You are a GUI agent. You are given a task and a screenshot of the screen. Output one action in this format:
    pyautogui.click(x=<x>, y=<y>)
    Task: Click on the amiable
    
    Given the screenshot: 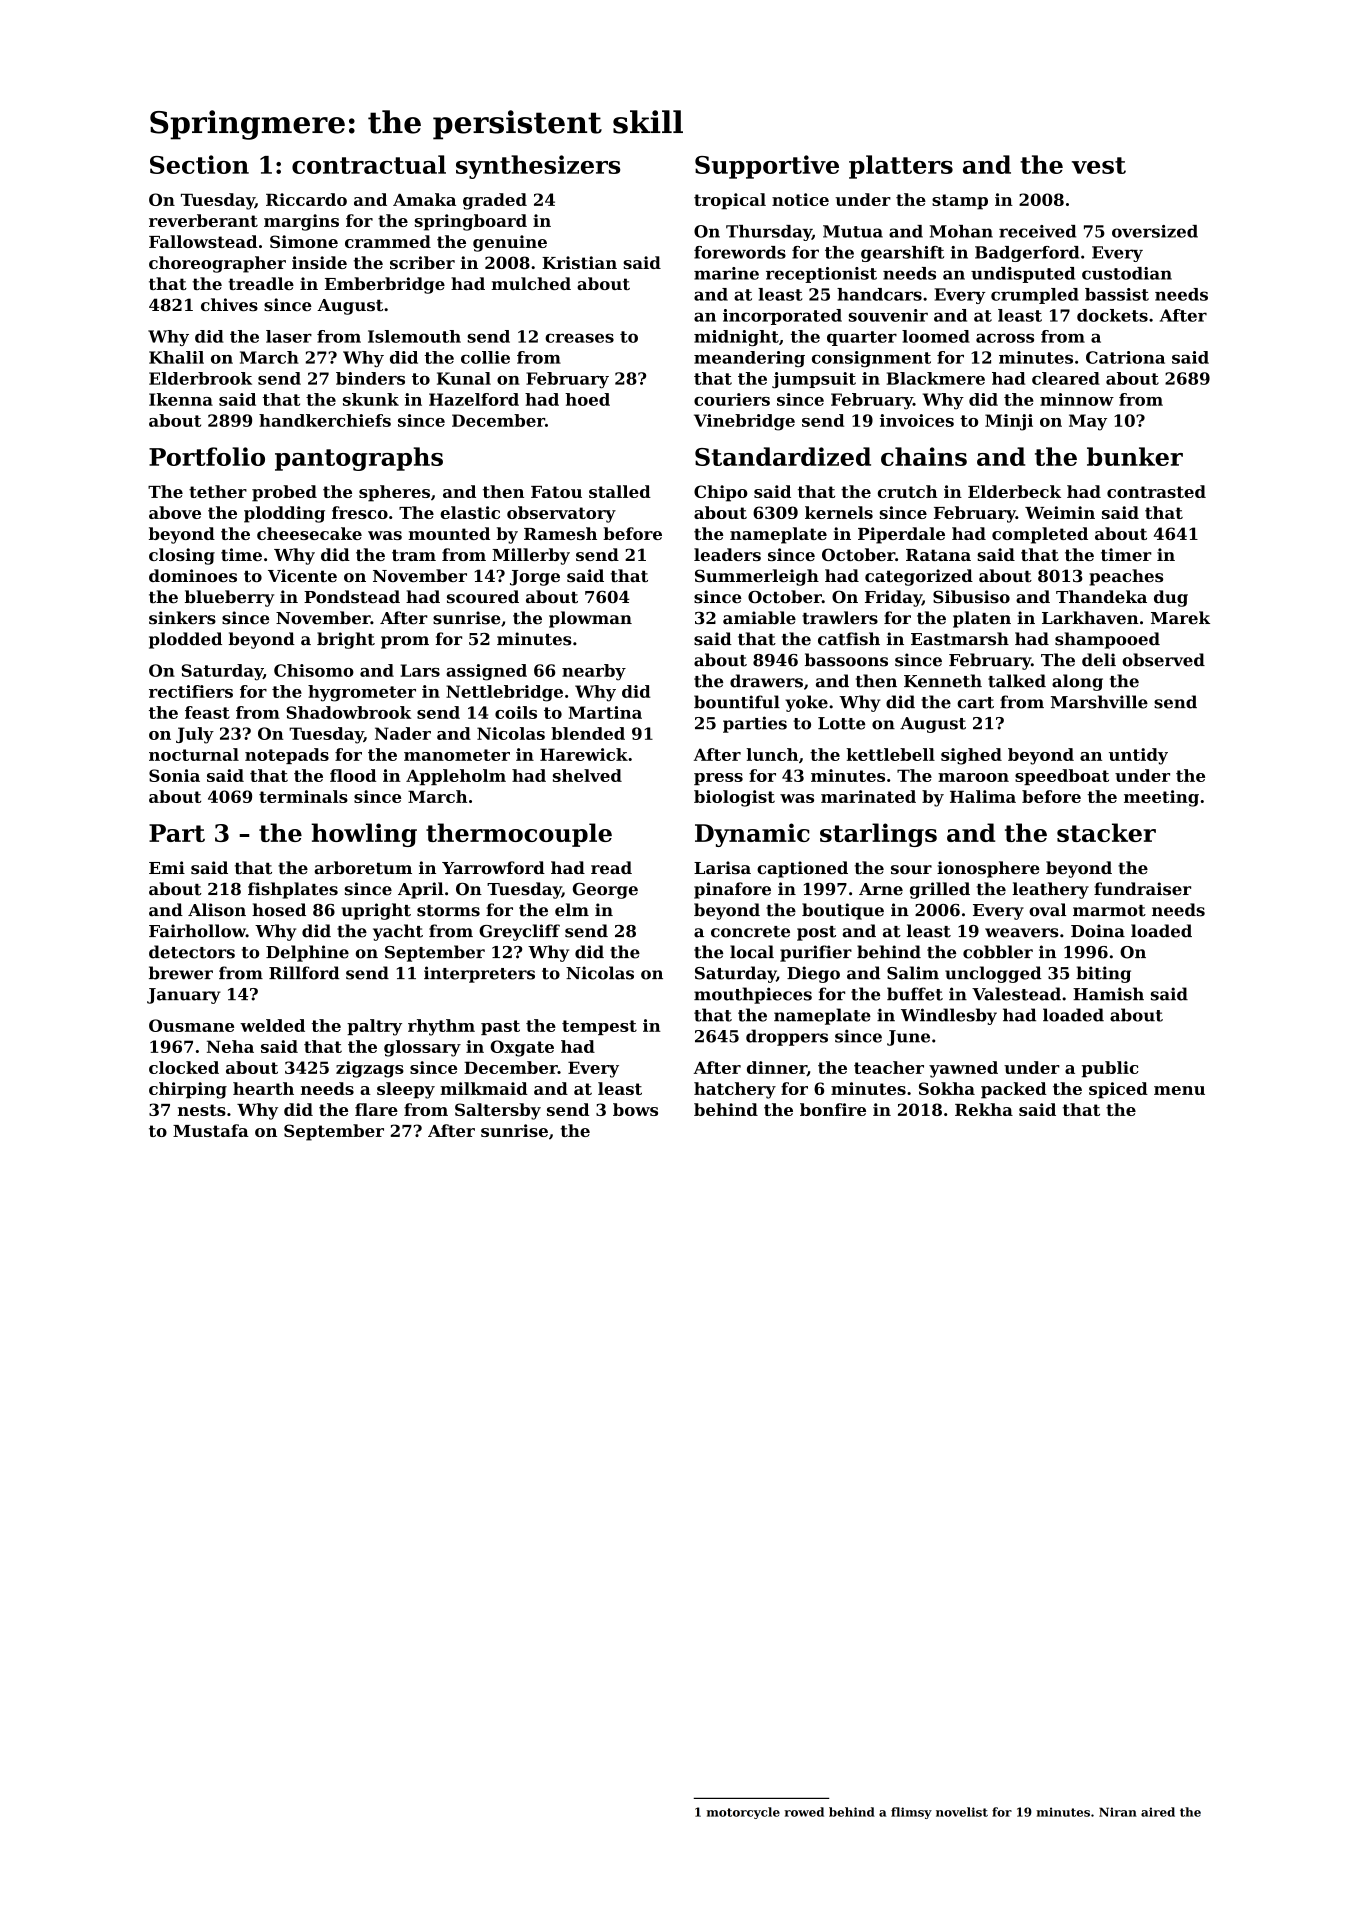 What is the action you would take?
    pyautogui.click(x=759, y=618)
